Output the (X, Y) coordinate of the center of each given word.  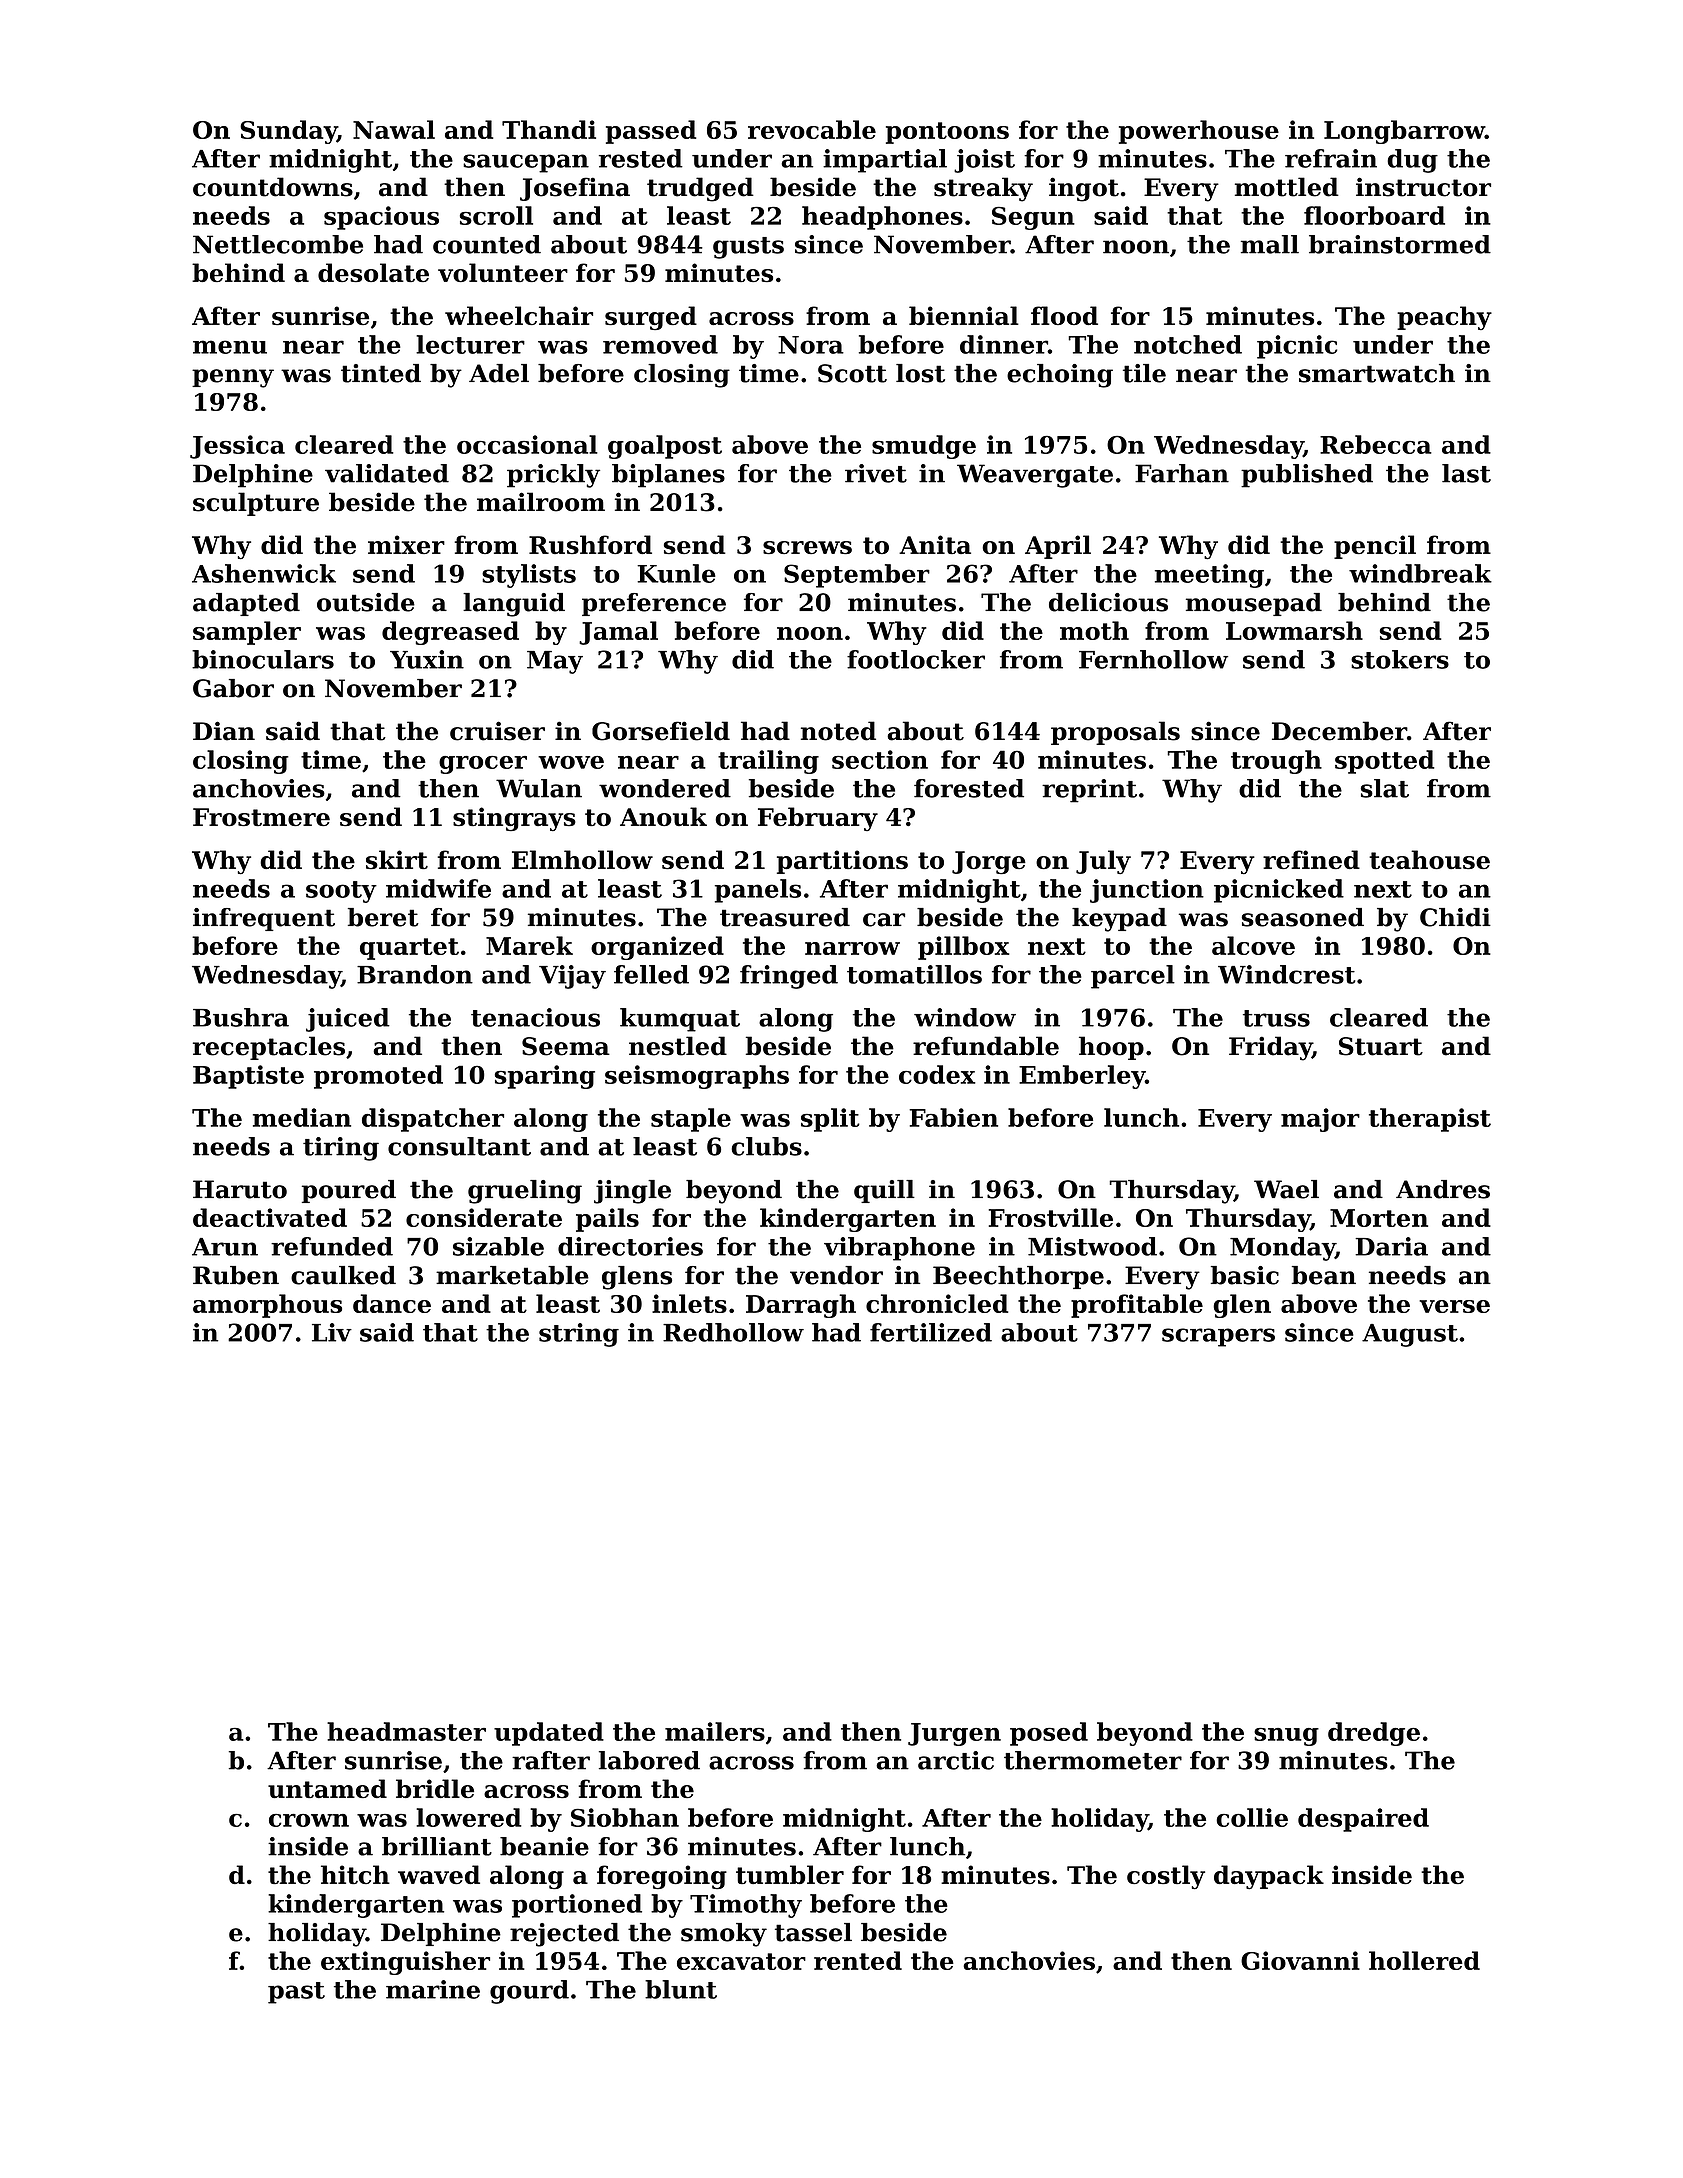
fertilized (931, 1332)
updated (549, 1734)
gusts (748, 248)
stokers (1400, 659)
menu (230, 347)
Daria (1391, 1246)
